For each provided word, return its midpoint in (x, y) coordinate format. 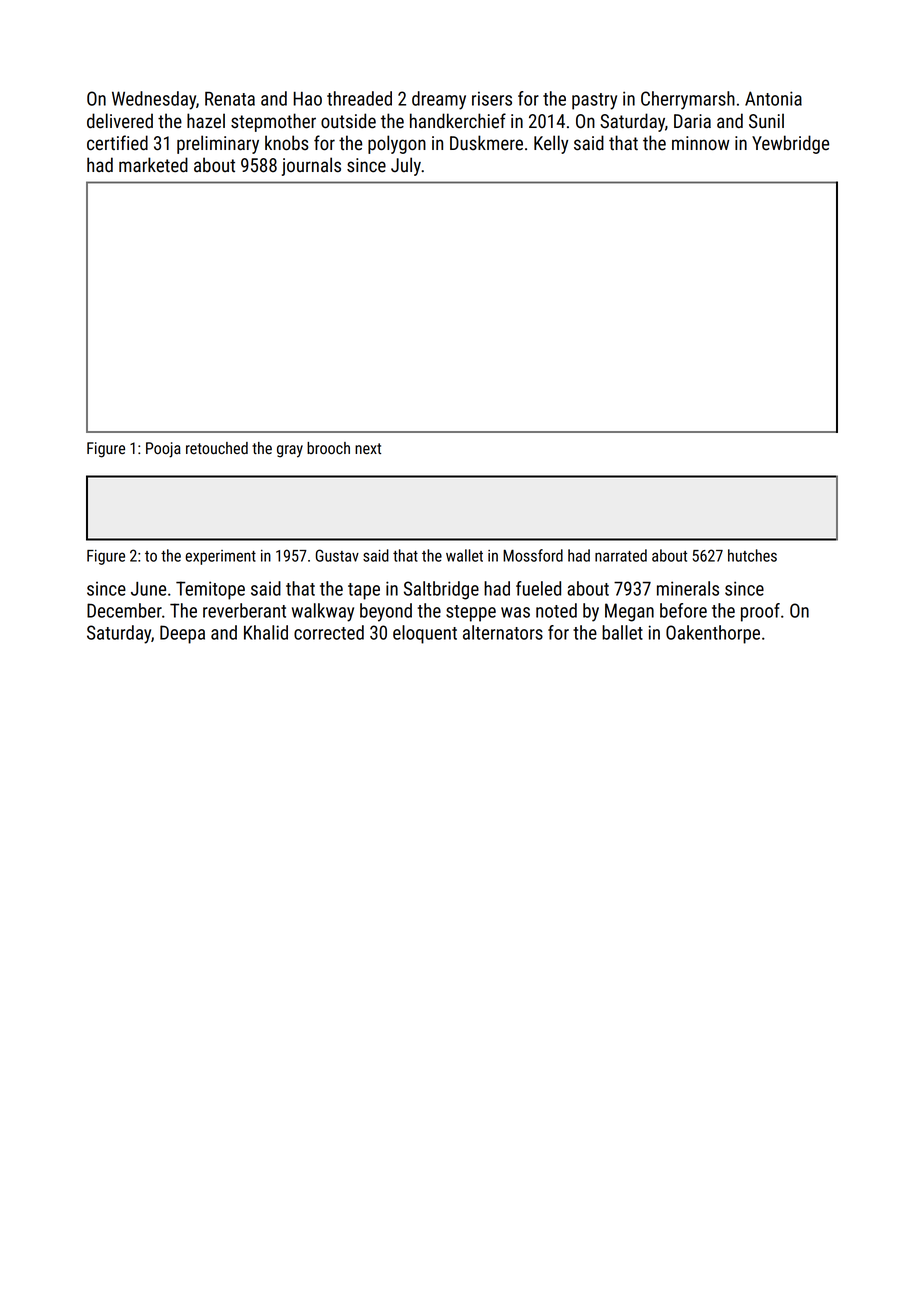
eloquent (425, 634)
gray (290, 451)
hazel (206, 121)
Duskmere (486, 143)
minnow (701, 143)
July (406, 166)
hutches (752, 555)
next (368, 448)
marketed (153, 165)
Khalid (266, 632)
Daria (692, 121)
